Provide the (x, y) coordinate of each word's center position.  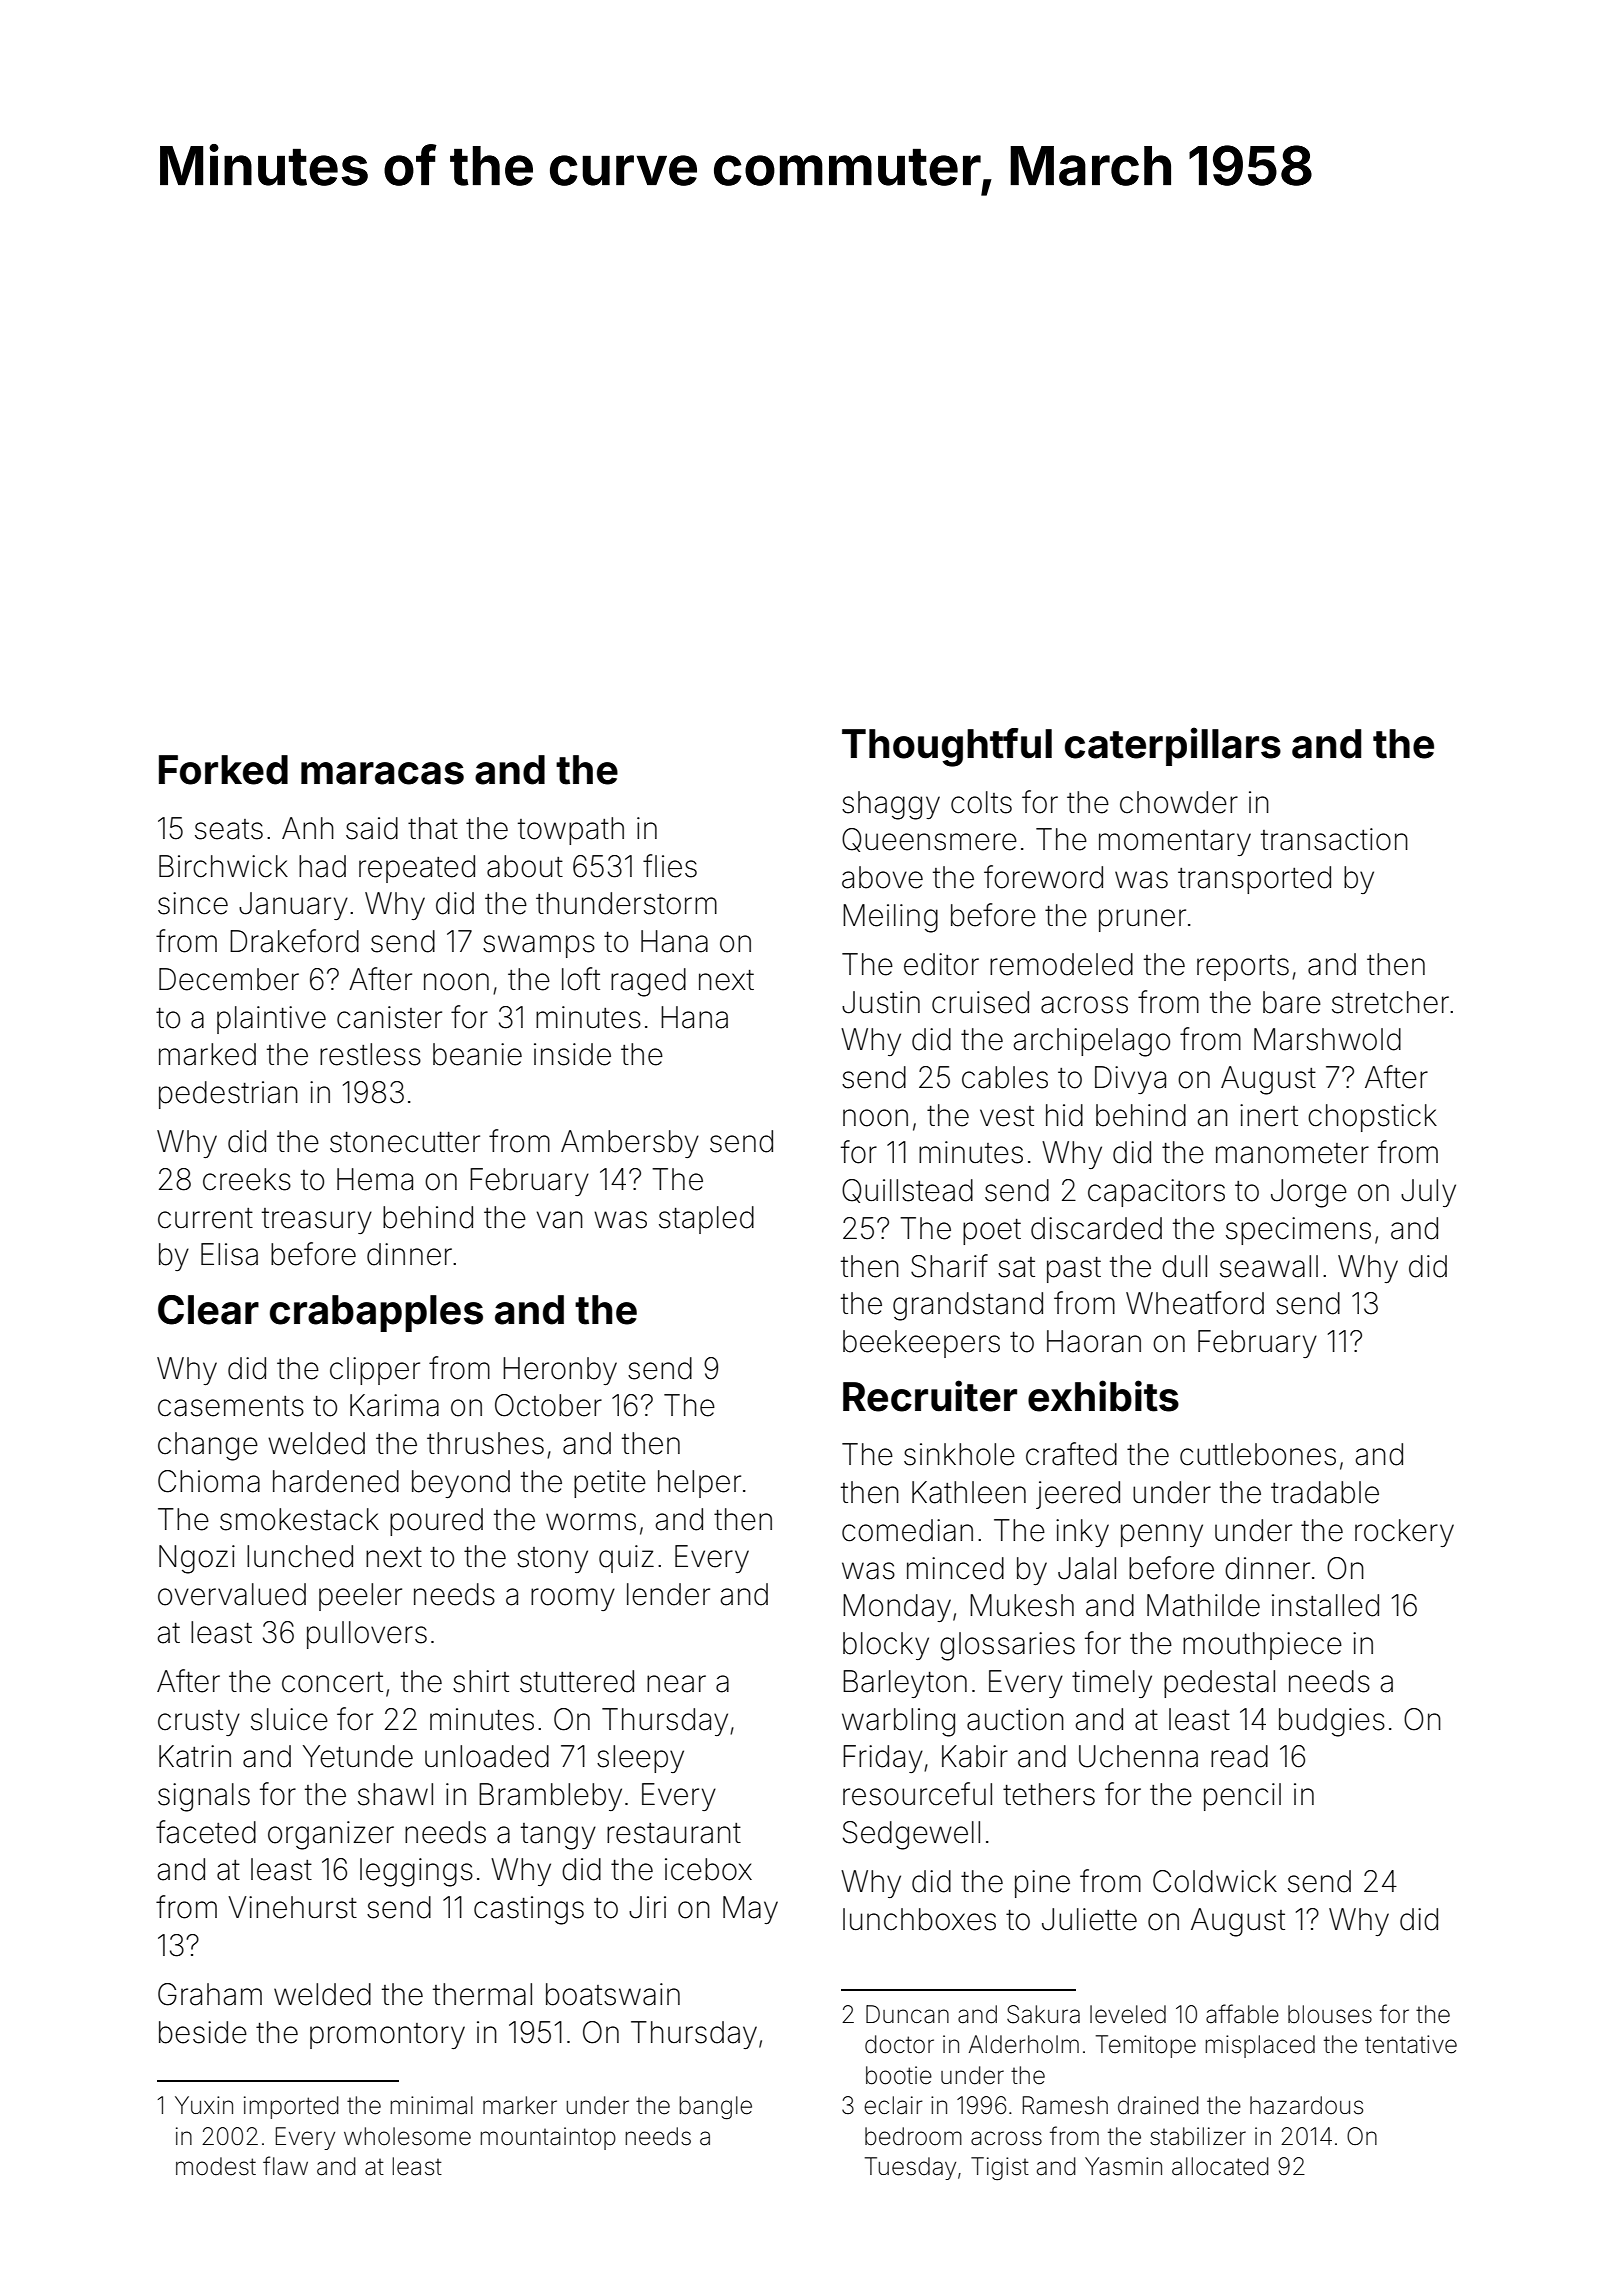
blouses (1330, 2014)
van (560, 1220)
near (676, 1684)
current (205, 1218)
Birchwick (223, 866)
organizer (331, 1835)
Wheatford (1195, 1303)
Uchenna (1138, 1756)
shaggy (891, 805)
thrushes (485, 1443)
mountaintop (548, 2138)
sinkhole (959, 1454)
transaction (1334, 839)
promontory (387, 2036)
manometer (1292, 1153)
